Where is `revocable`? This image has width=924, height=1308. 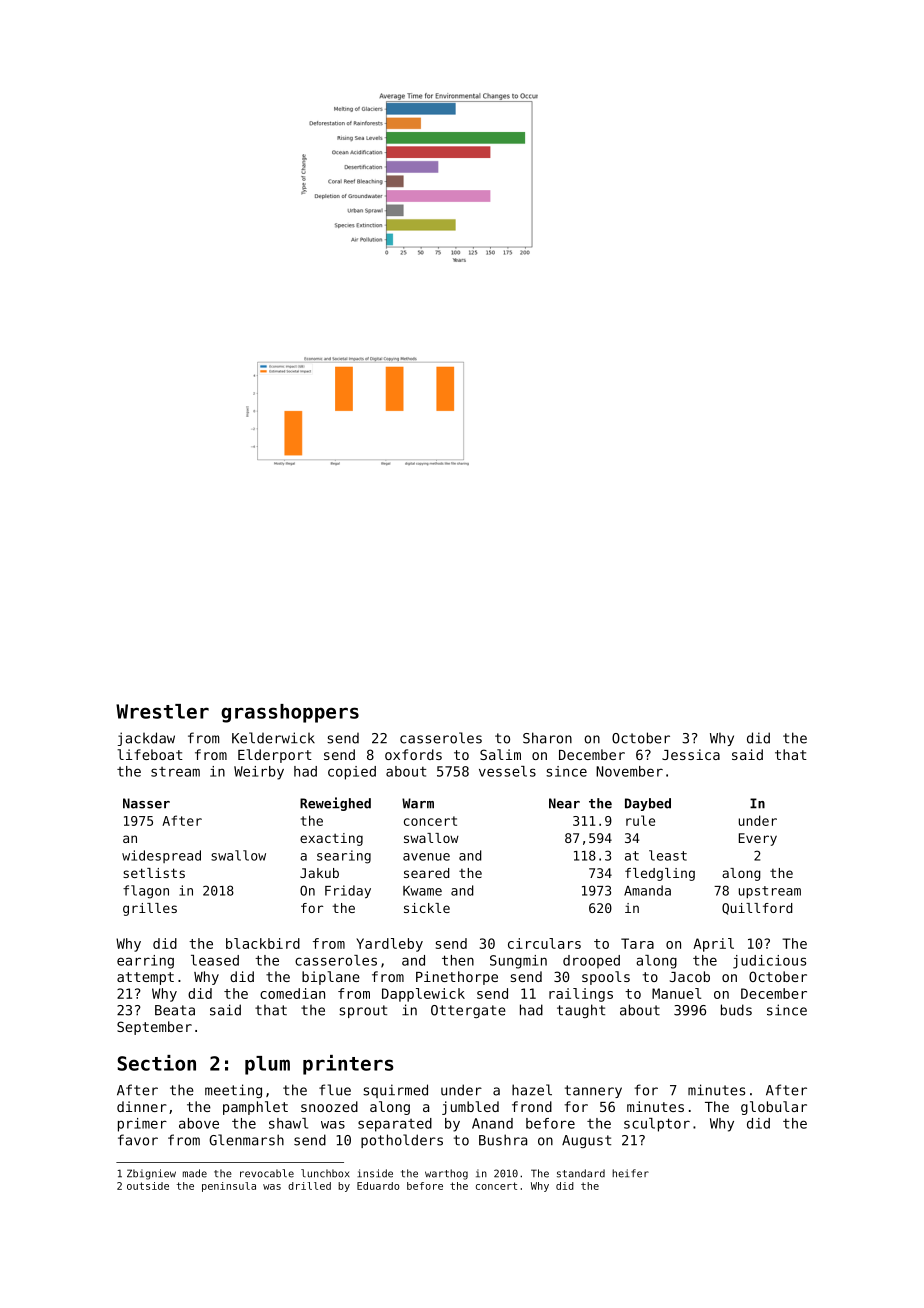 revocable is located at coordinates (267, 1173).
